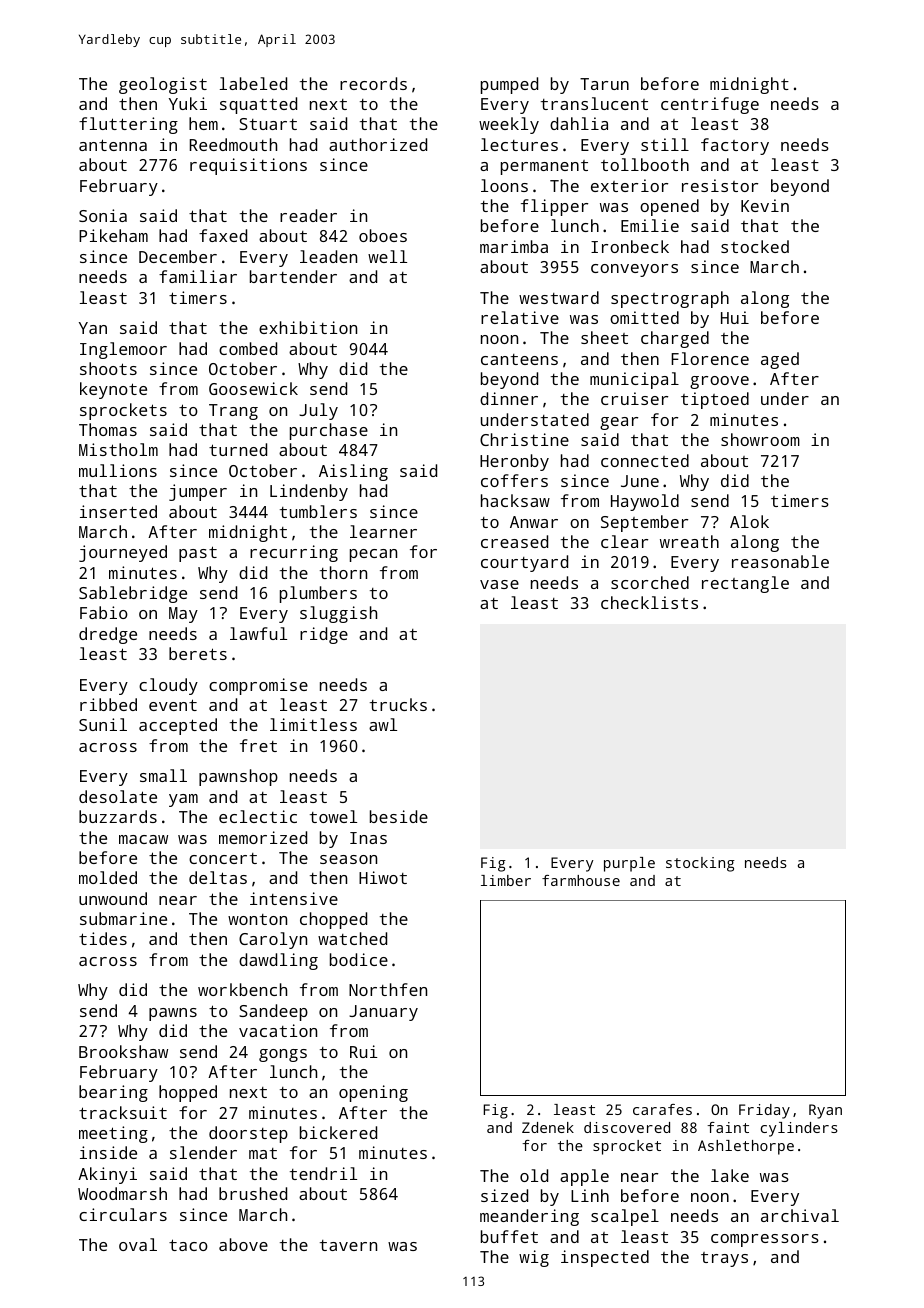 Image resolution: width=924 pixels, height=1308 pixels. What do you see at coordinates (348, 1245) in the screenshot?
I see `tavern` at bounding box center [348, 1245].
